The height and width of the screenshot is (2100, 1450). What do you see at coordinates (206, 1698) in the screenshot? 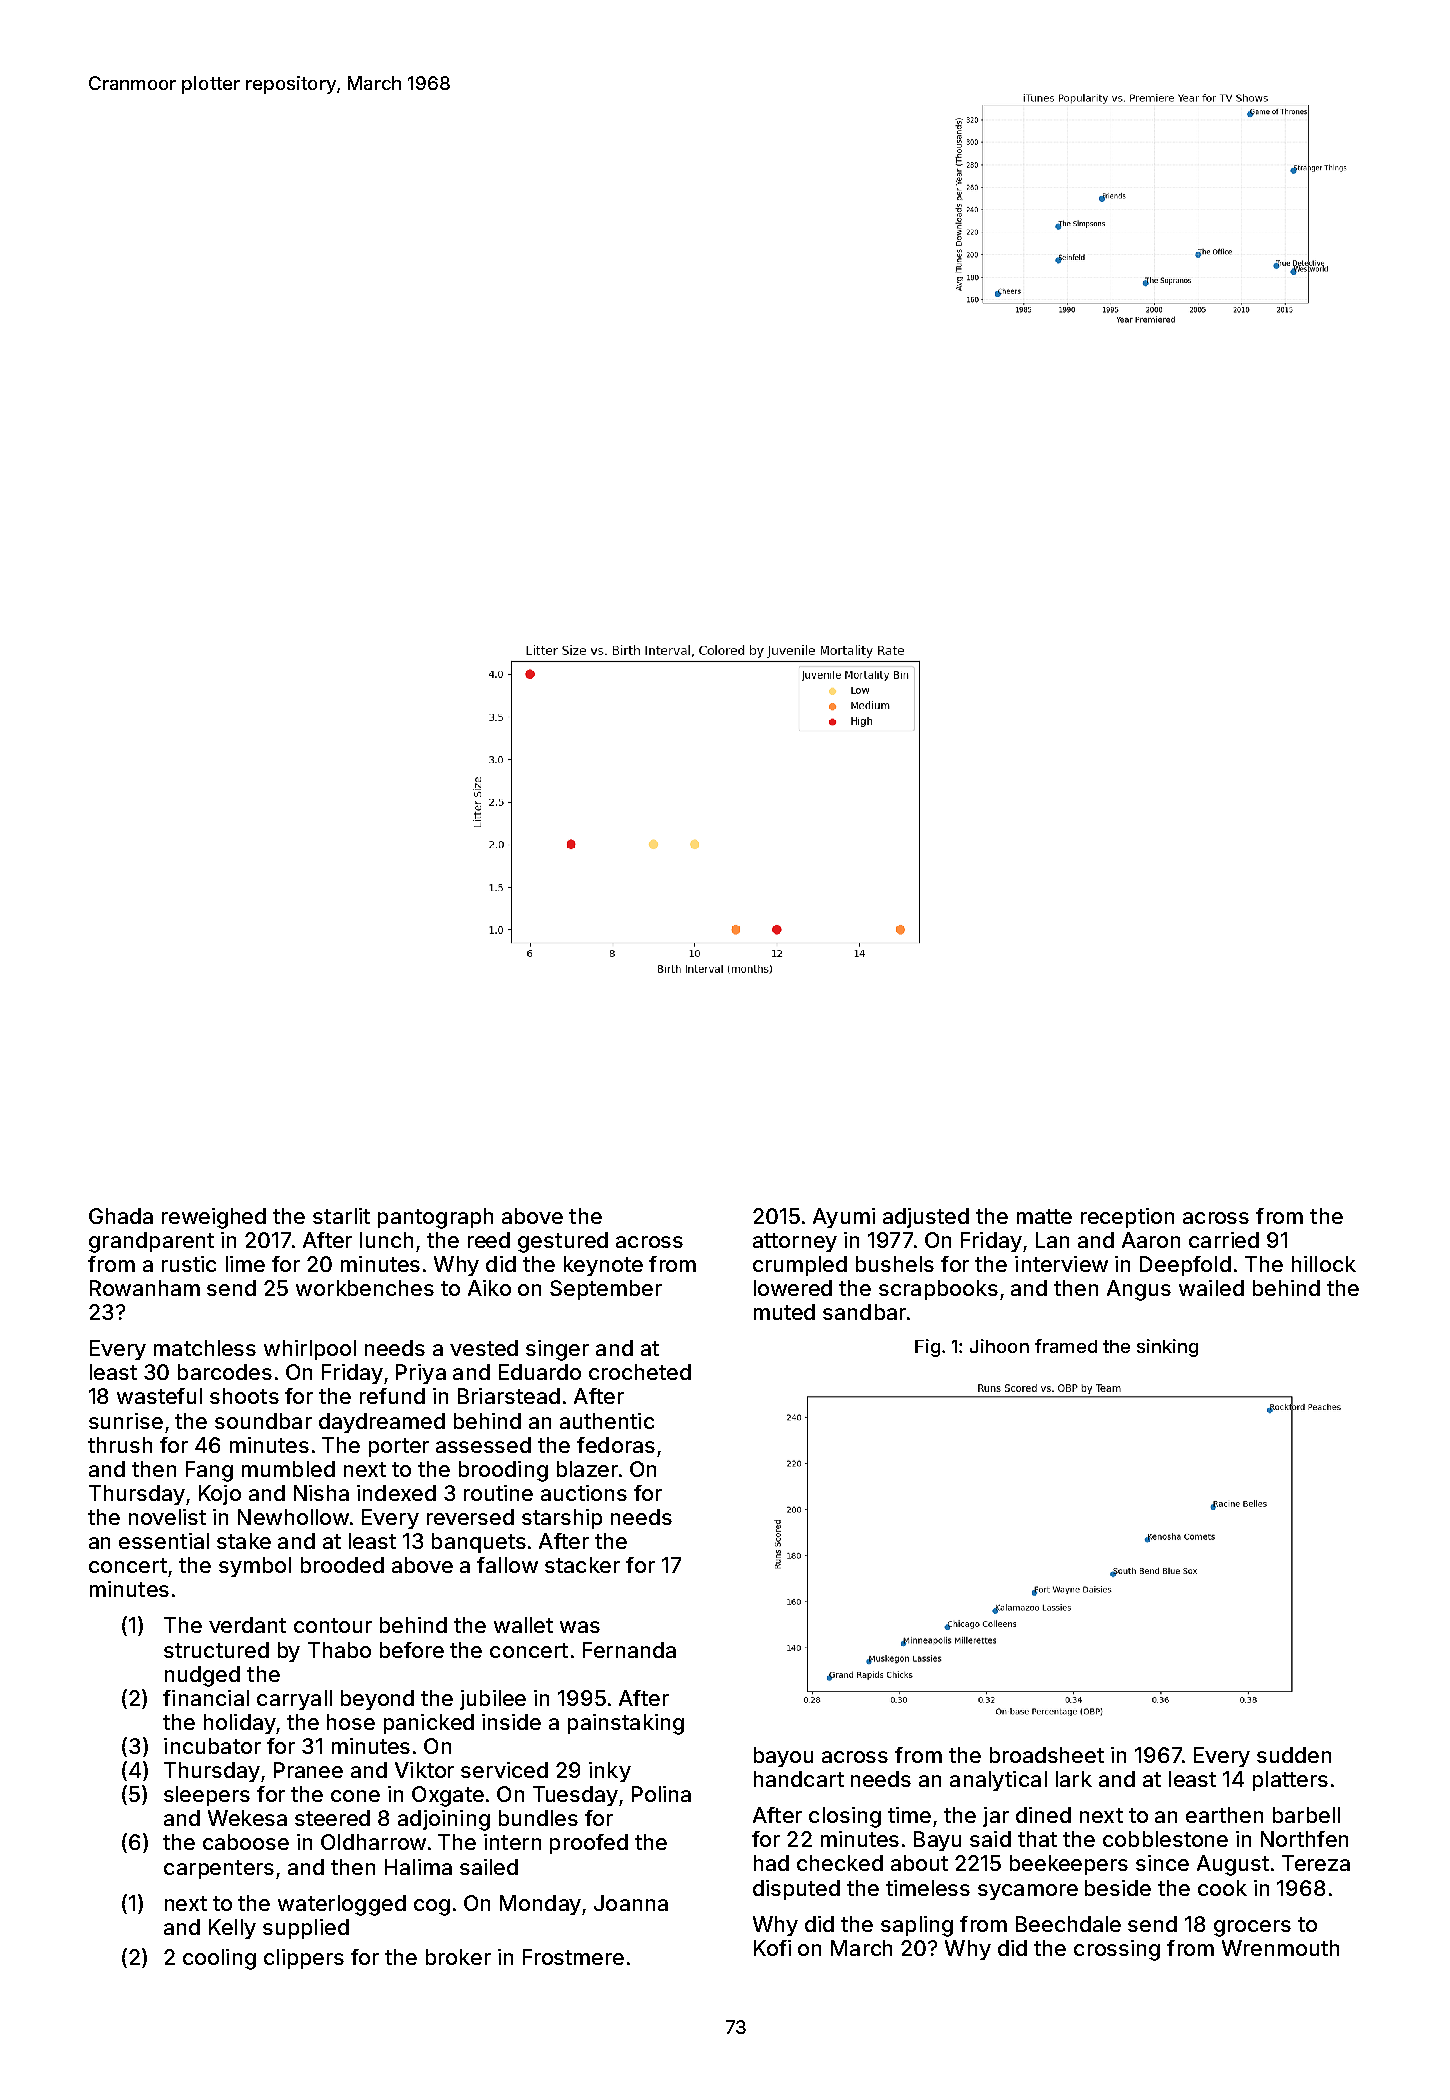
I see `financial` at bounding box center [206, 1698].
